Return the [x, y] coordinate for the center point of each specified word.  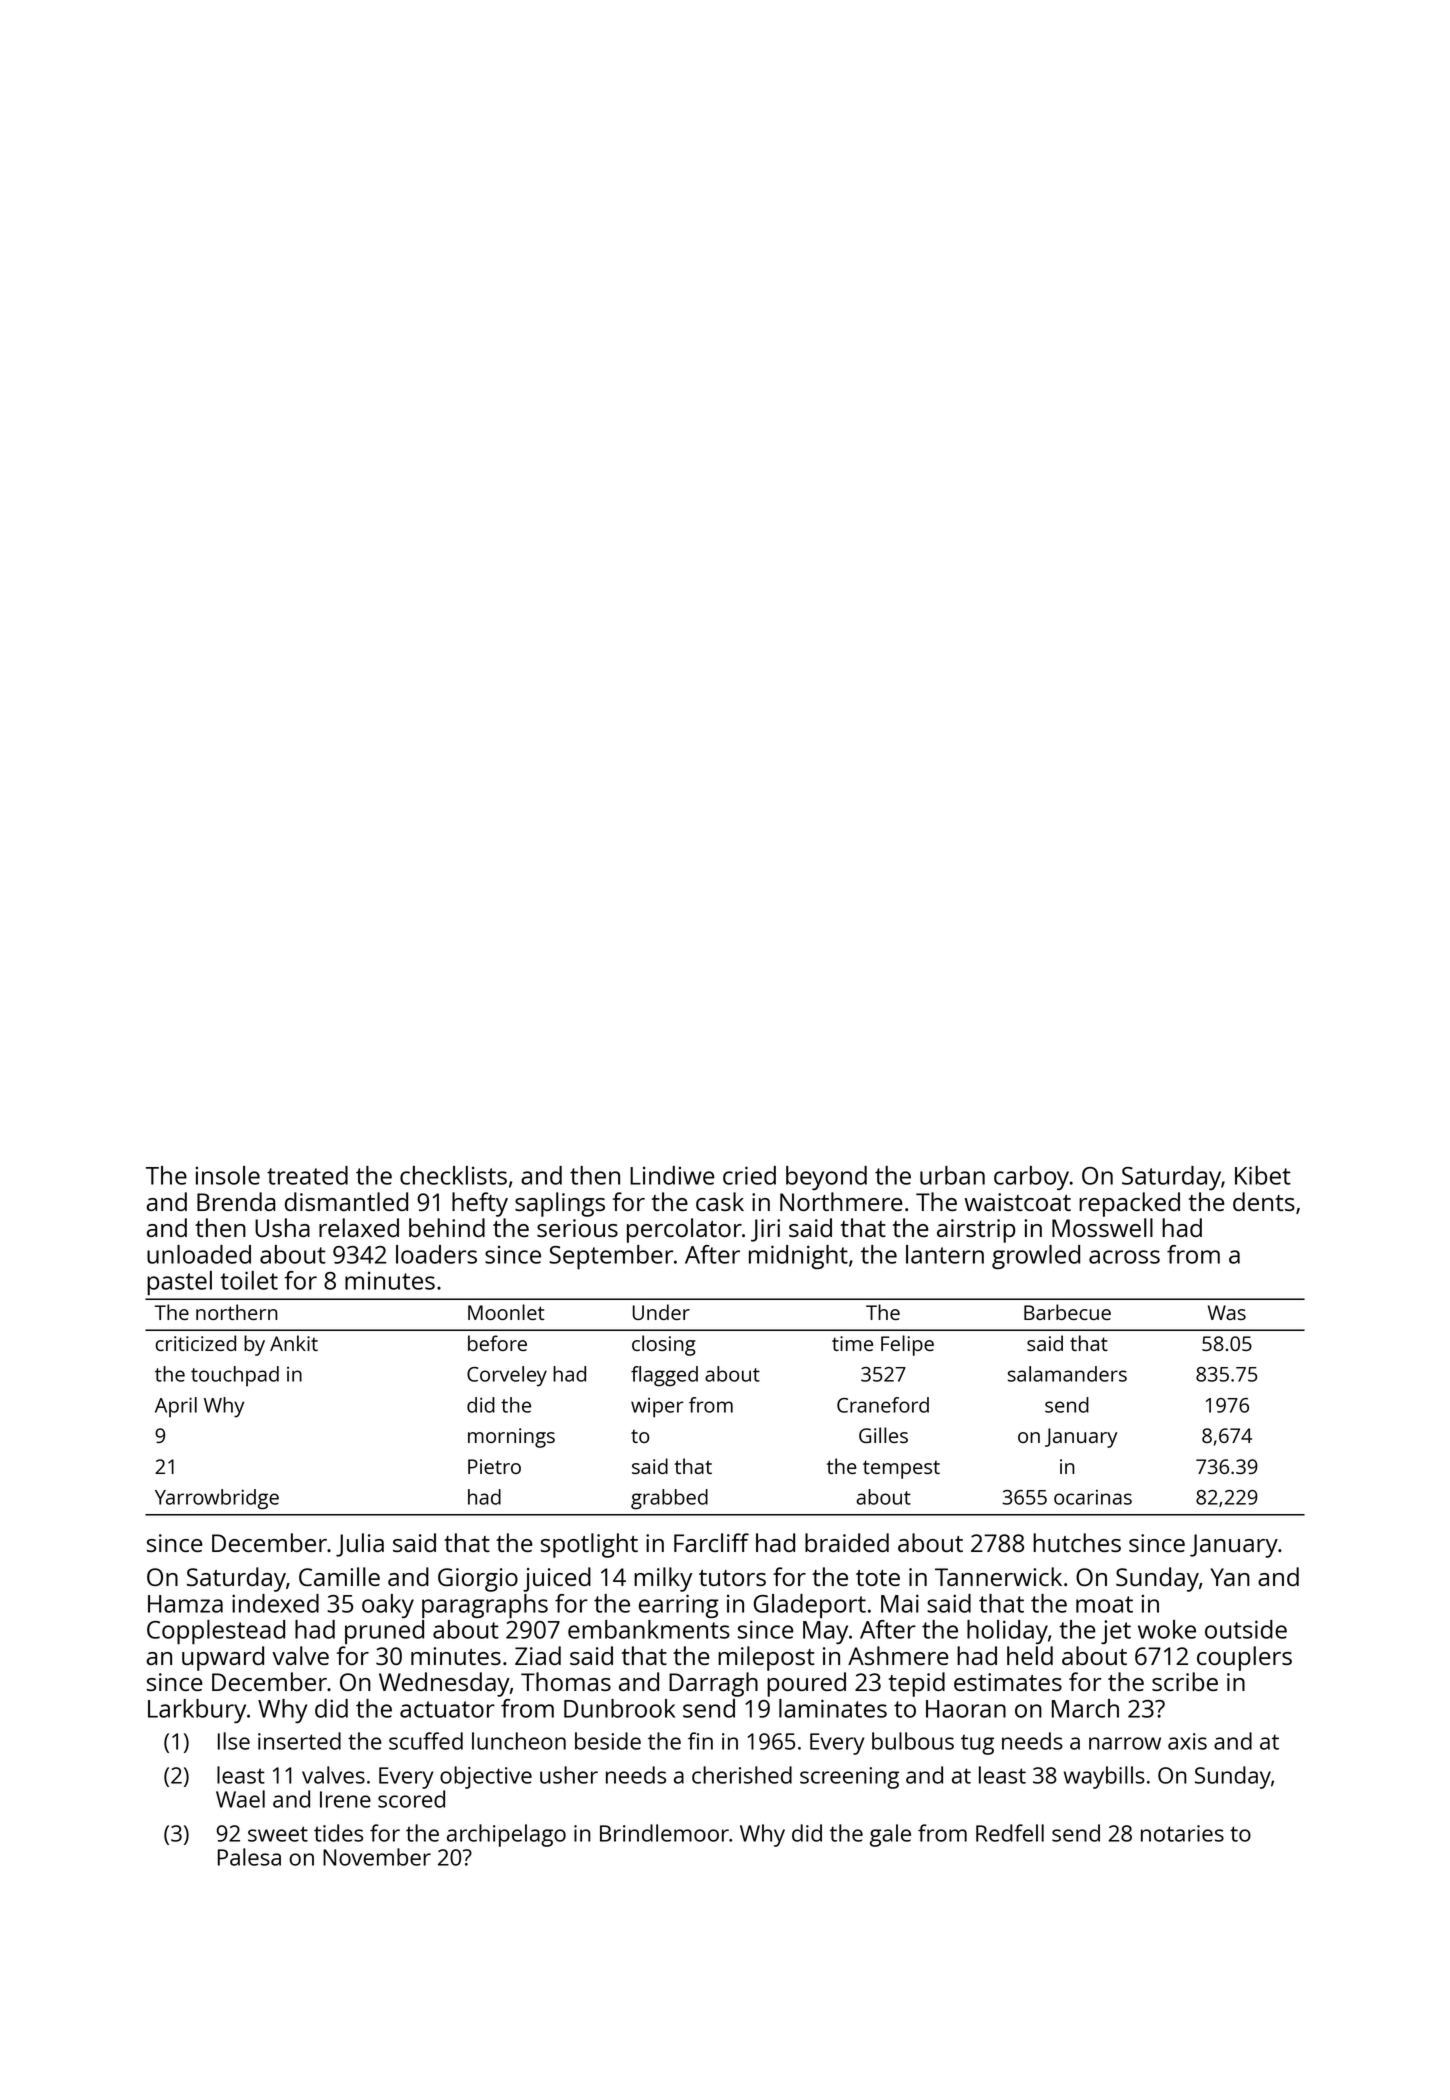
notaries [1182, 1833]
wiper [657, 1408]
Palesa [249, 1857]
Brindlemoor [664, 1833]
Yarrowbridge [217, 1499]
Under [661, 1312]
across [1124, 1257]
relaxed [359, 1227]
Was [1227, 1312]
